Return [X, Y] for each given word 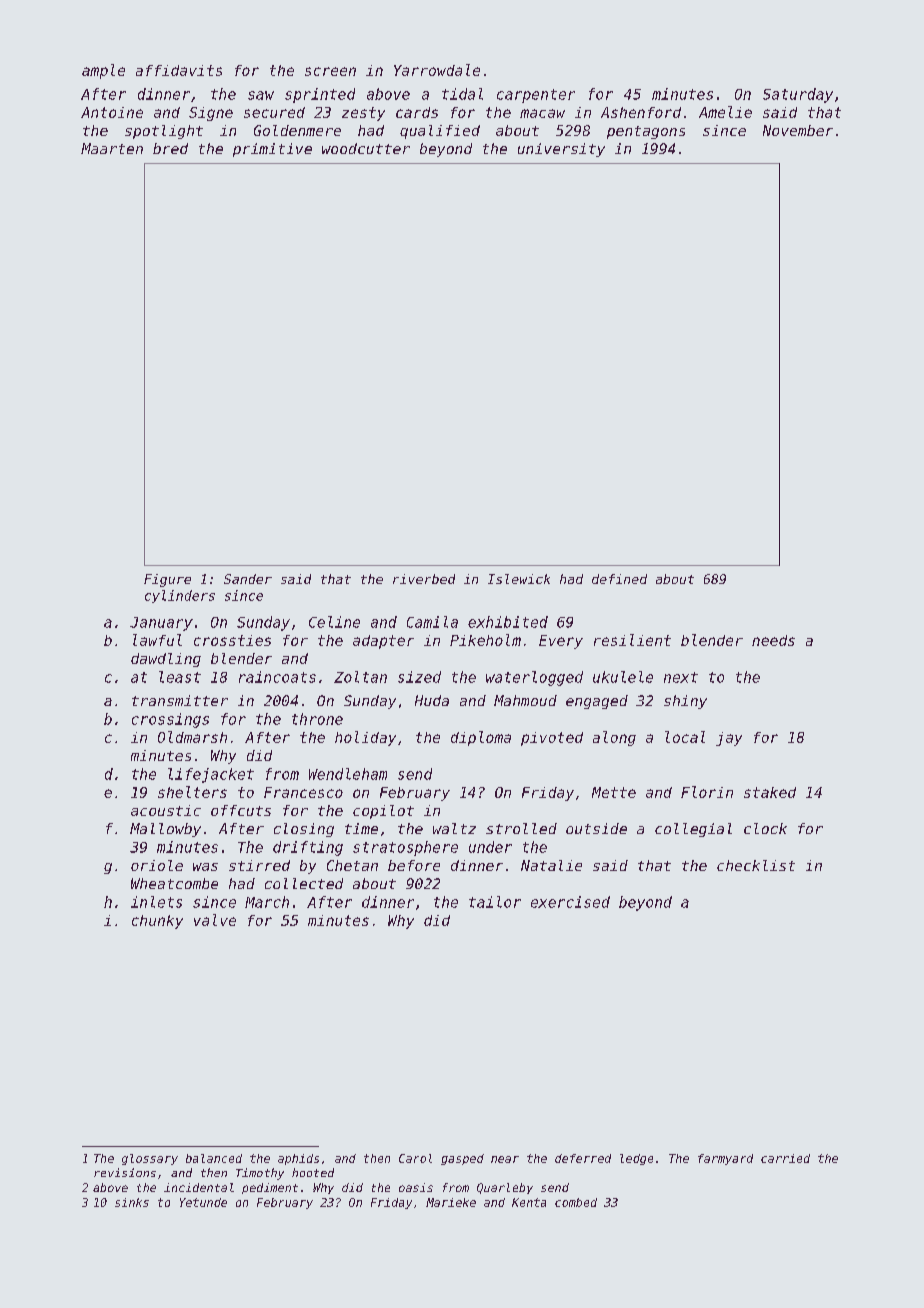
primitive [272, 150]
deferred [583, 1158]
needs [773, 640]
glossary [150, 1159]
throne [317, 719]
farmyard [725, 1159]
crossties [232, 640]
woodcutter [366, 148]
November [798, 130]
